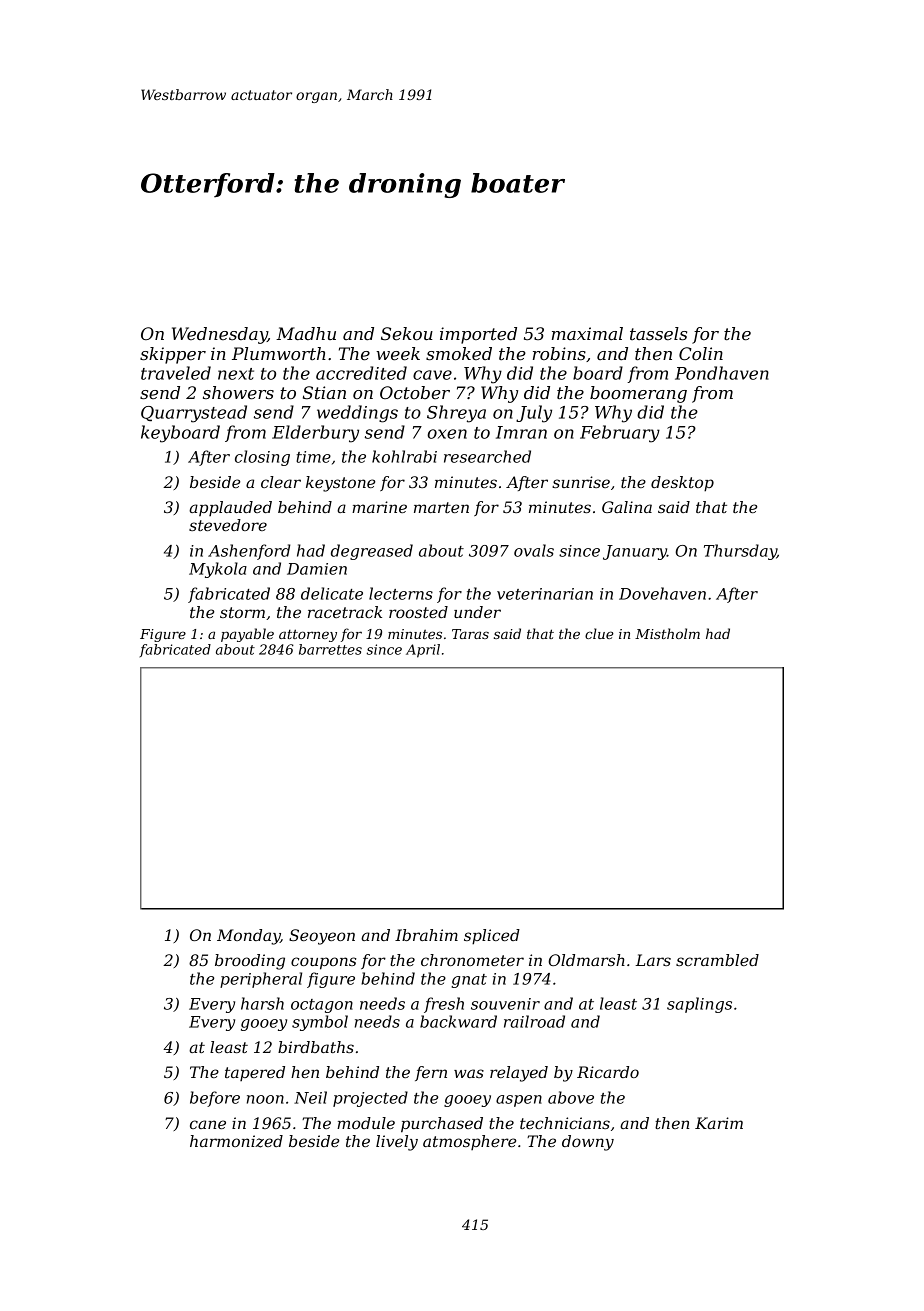 Image resolution: width=924 pixels, height=1311 pixels. What do you see at coordinates (247, 635) in the screenshot?
I see `payable` at bounding box center [247, 635].
